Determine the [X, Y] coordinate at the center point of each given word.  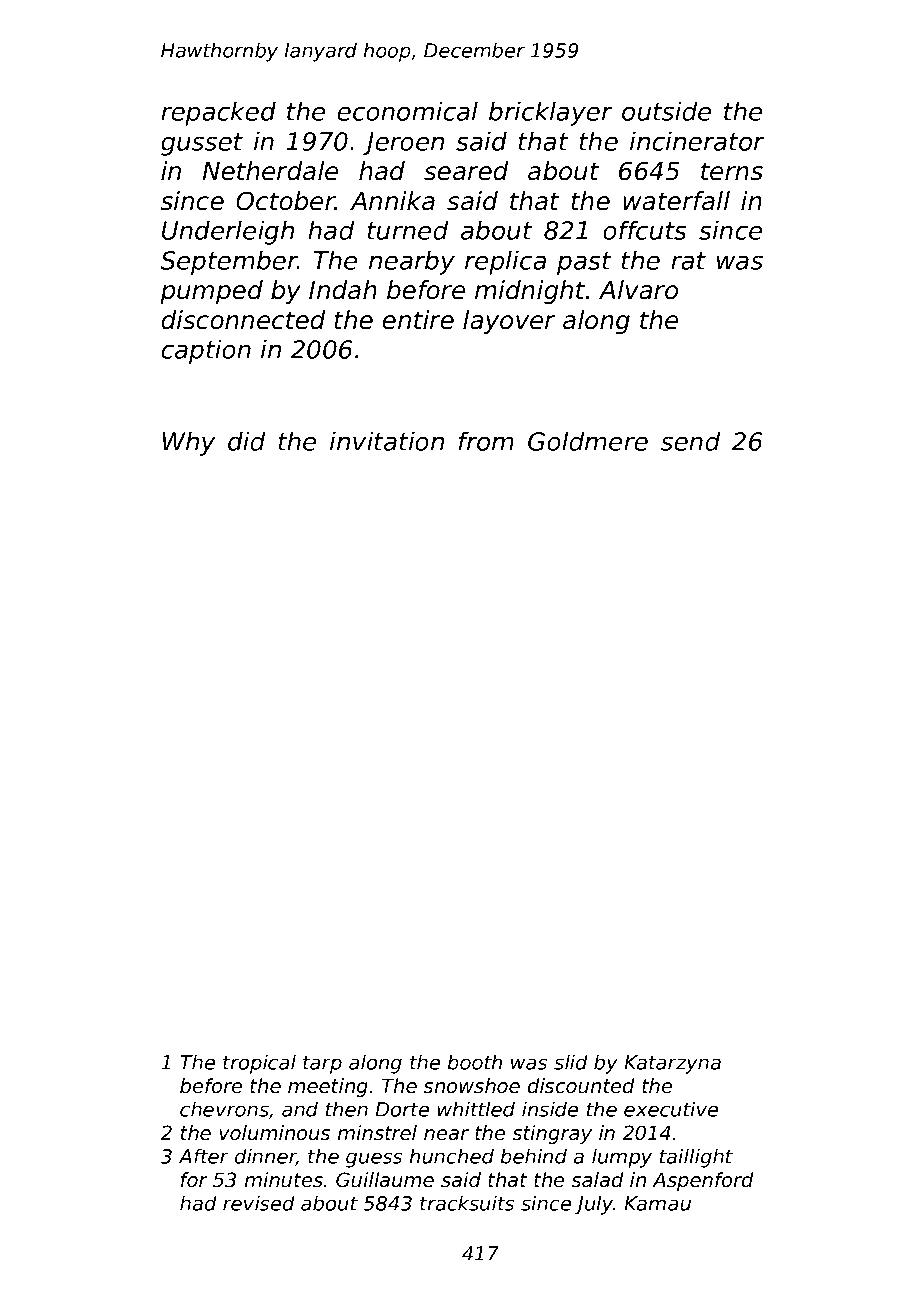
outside [666, 111]
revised [259, 1203]
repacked [218, 113]
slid [571, 1062]
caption [206, 351]
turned [408, 230]
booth [475, 1062]
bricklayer [551, 113]
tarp [322, 1064]
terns [732, 171]
